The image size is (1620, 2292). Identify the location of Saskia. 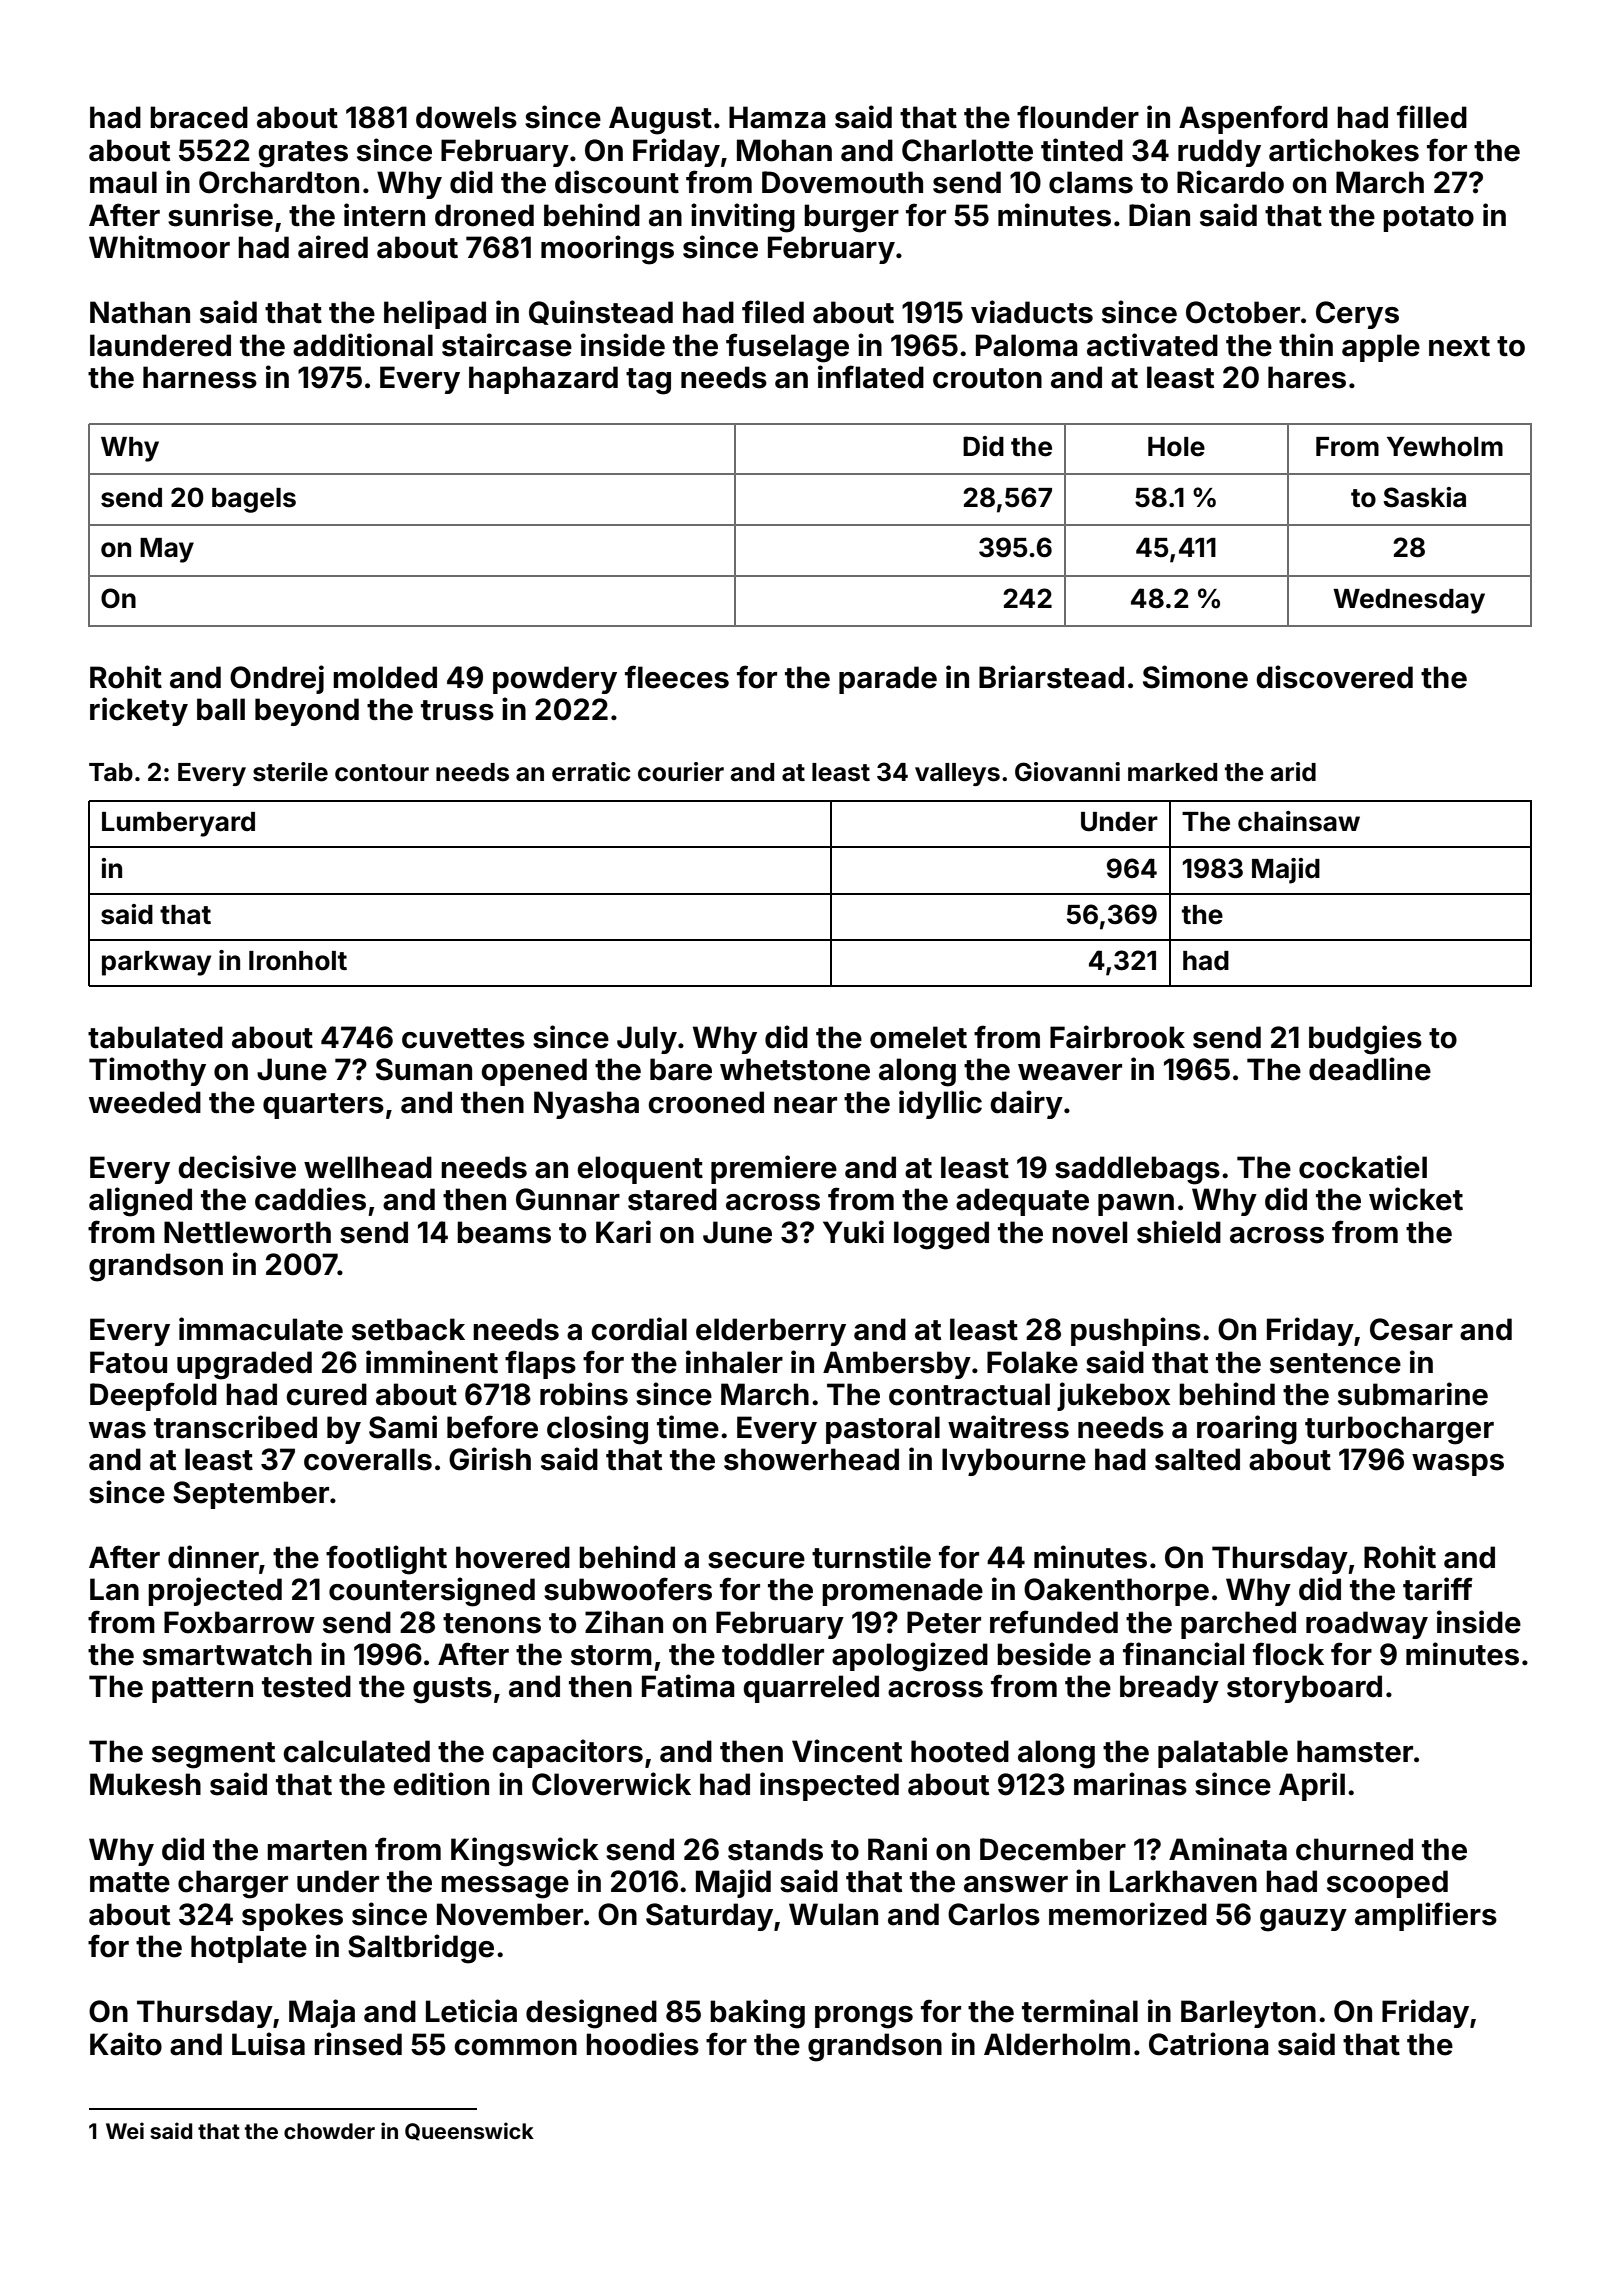
(1424, 497).
